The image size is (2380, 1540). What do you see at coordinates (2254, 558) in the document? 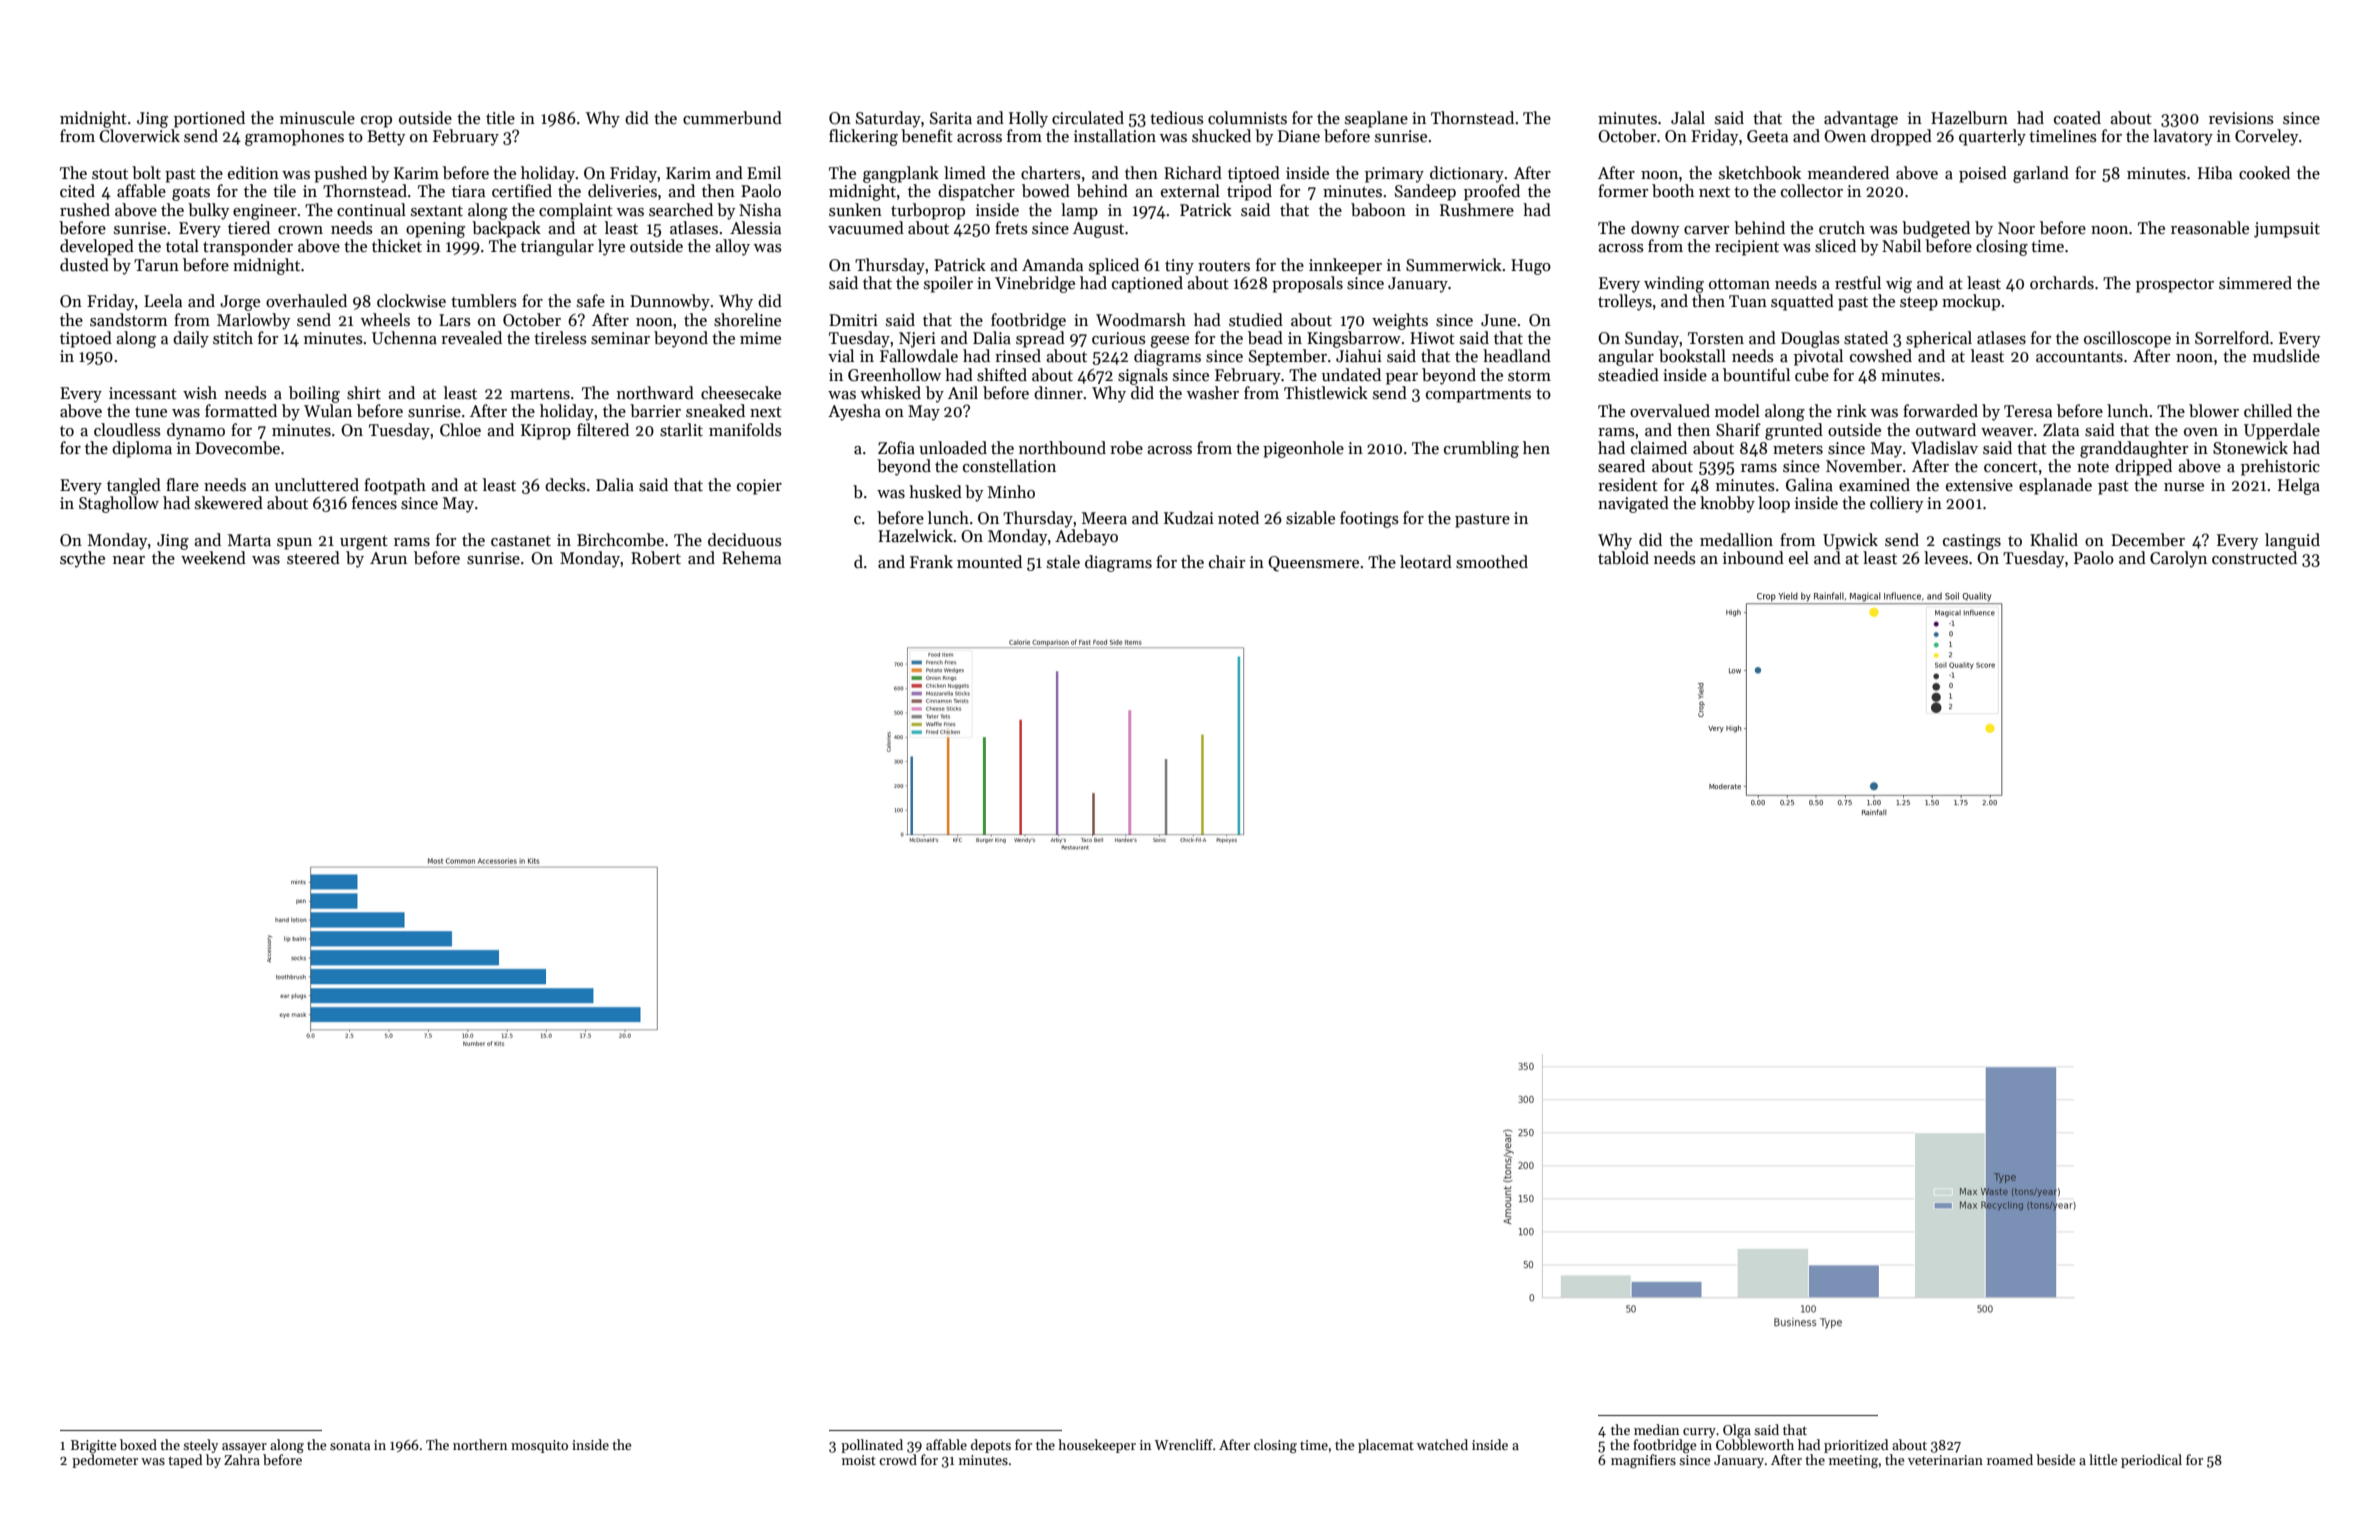
I see `constructed` at bounding box center [2254, 558].
